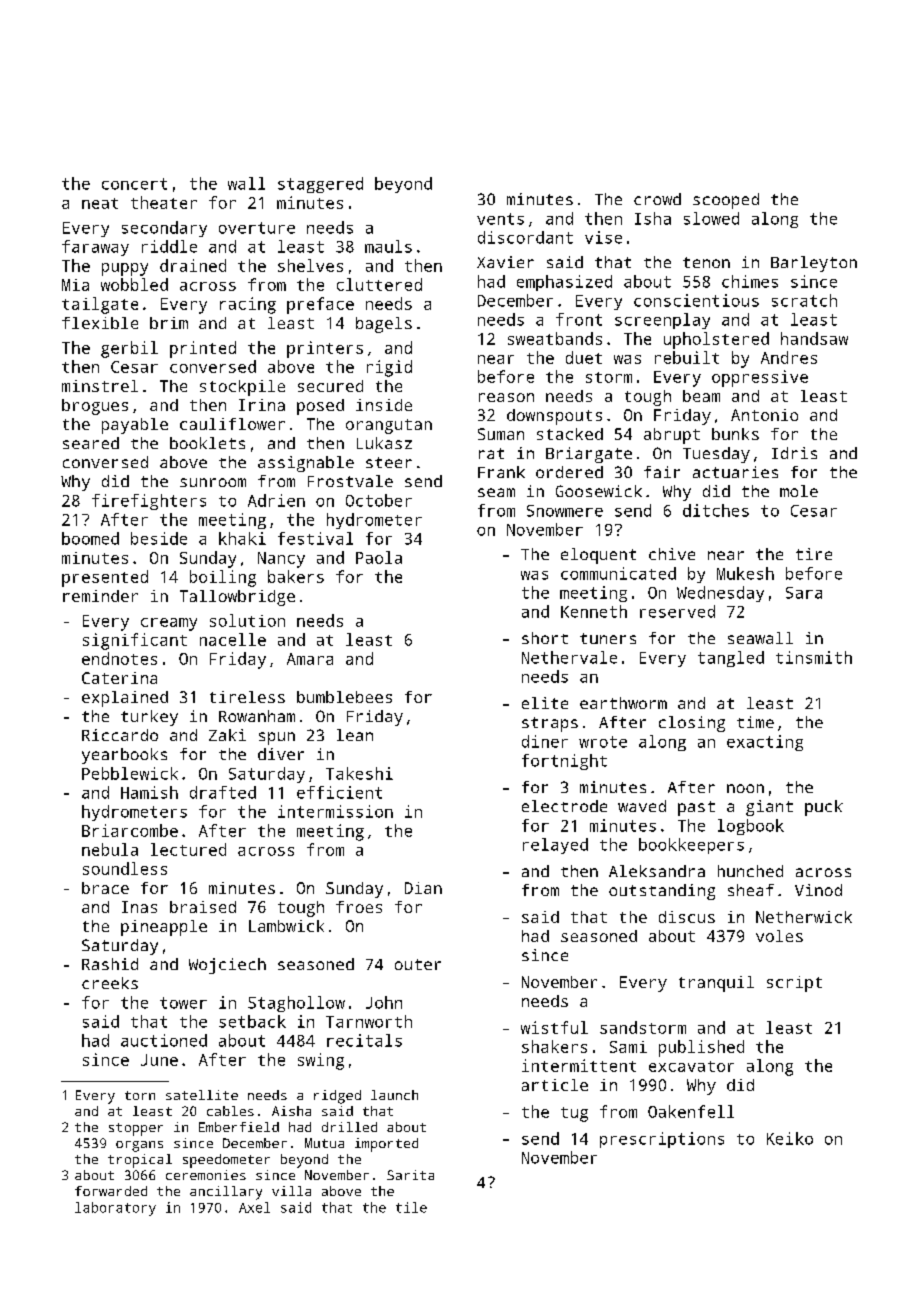 This screenshot has width=924, height=1308. I want to click on theater, so click(164, 202).
